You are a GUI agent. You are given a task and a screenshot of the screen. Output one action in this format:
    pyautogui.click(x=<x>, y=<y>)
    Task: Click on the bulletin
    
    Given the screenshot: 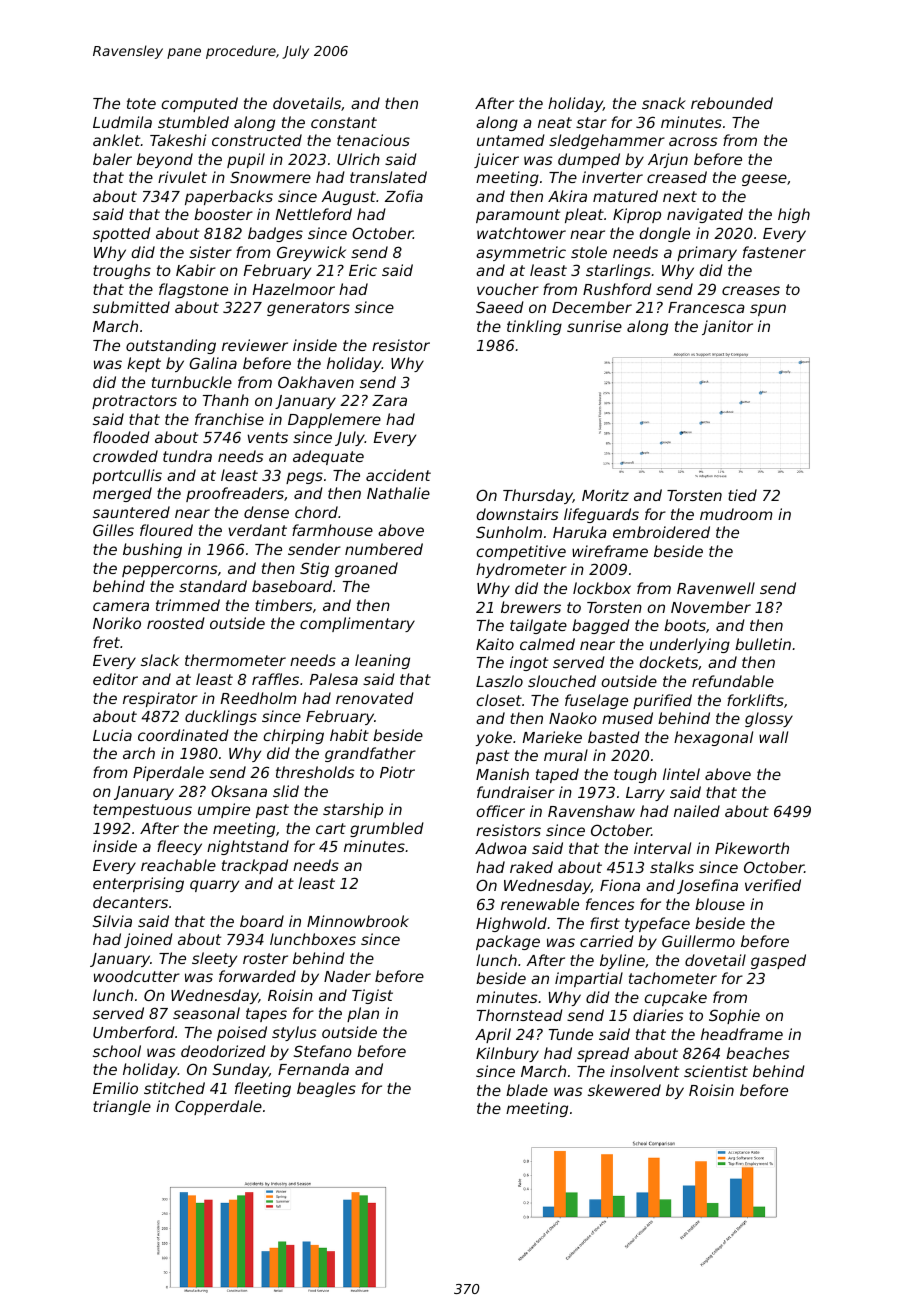 What is the action you would take?
    pyautogui.click(x=763, y=644)
